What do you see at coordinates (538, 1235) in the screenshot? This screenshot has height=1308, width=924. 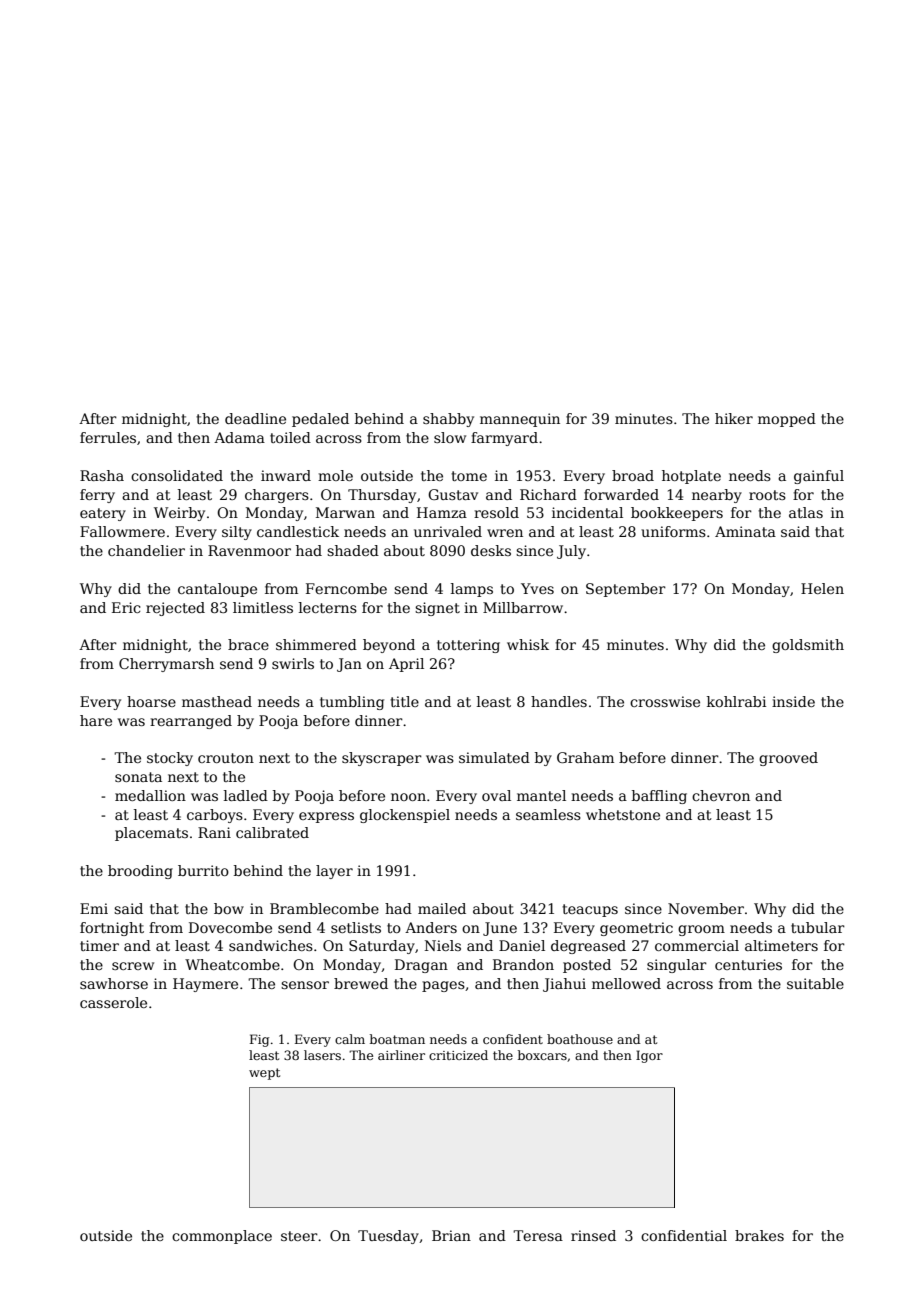 I see `Teresa` at bounding box center [538, 1235].
